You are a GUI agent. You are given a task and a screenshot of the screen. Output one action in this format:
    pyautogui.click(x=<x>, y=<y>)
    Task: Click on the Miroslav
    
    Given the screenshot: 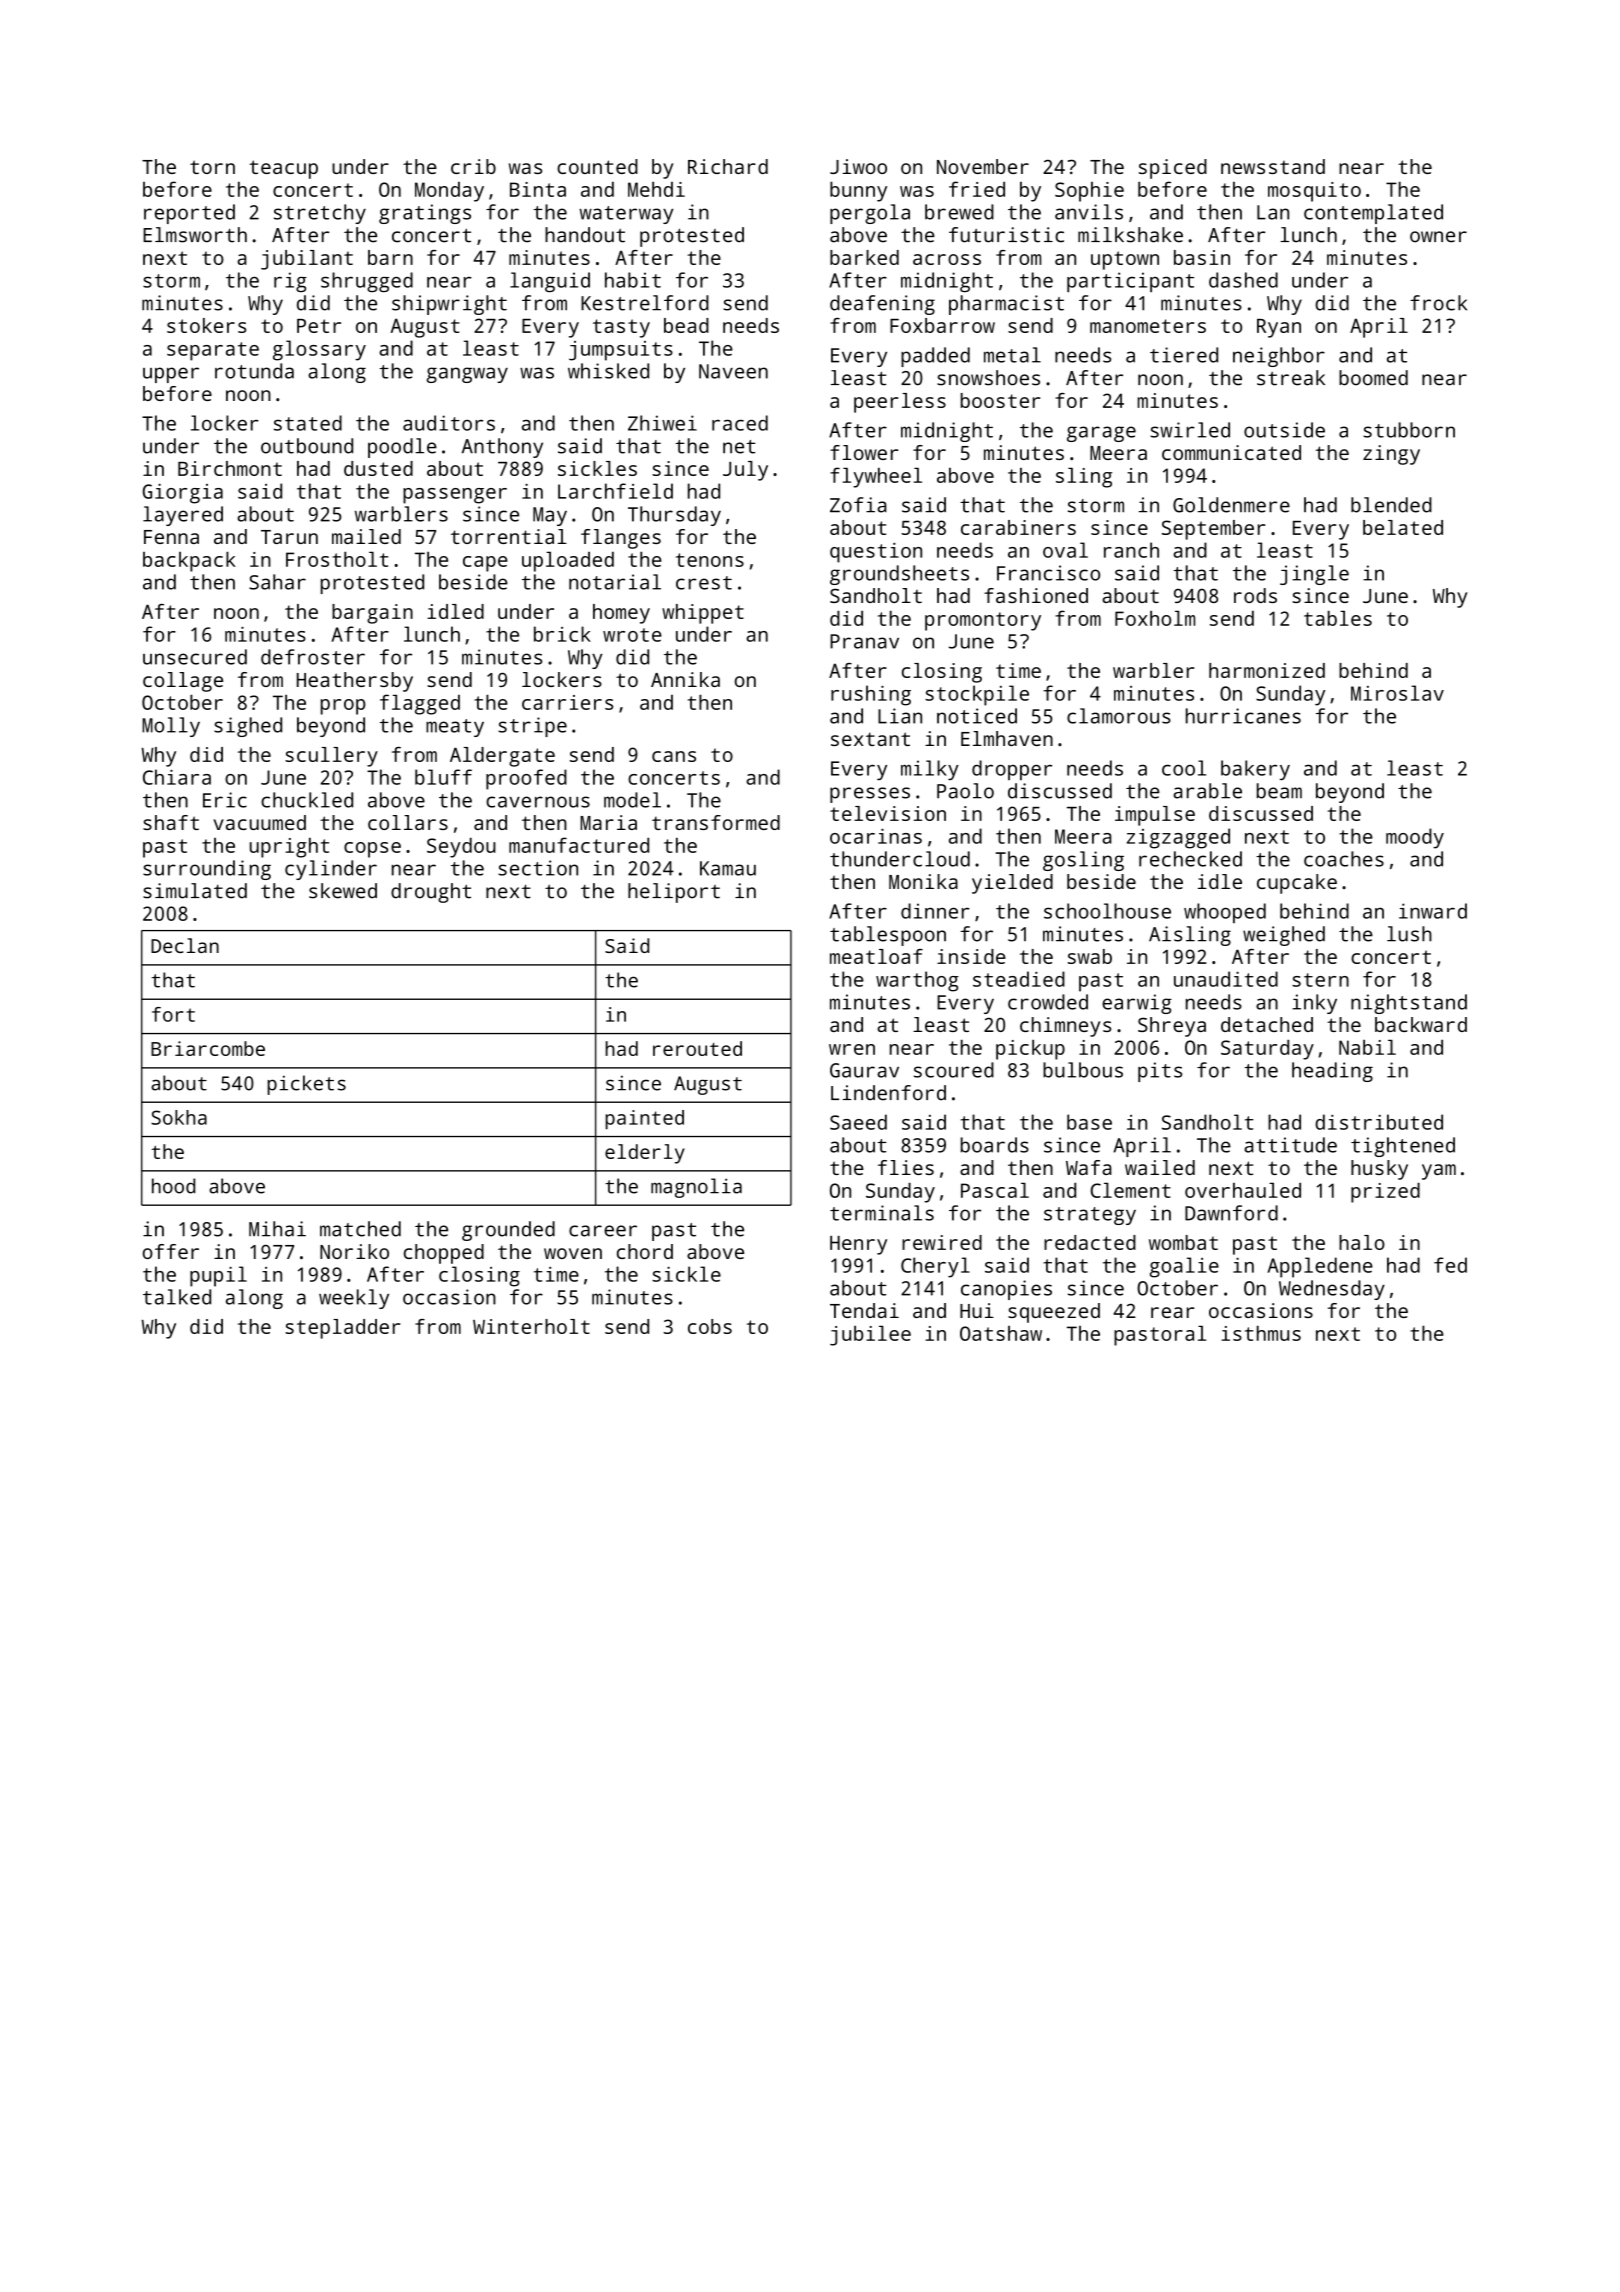 What is the action you would take?
    pyautogui.click(x=1397, y=693)
